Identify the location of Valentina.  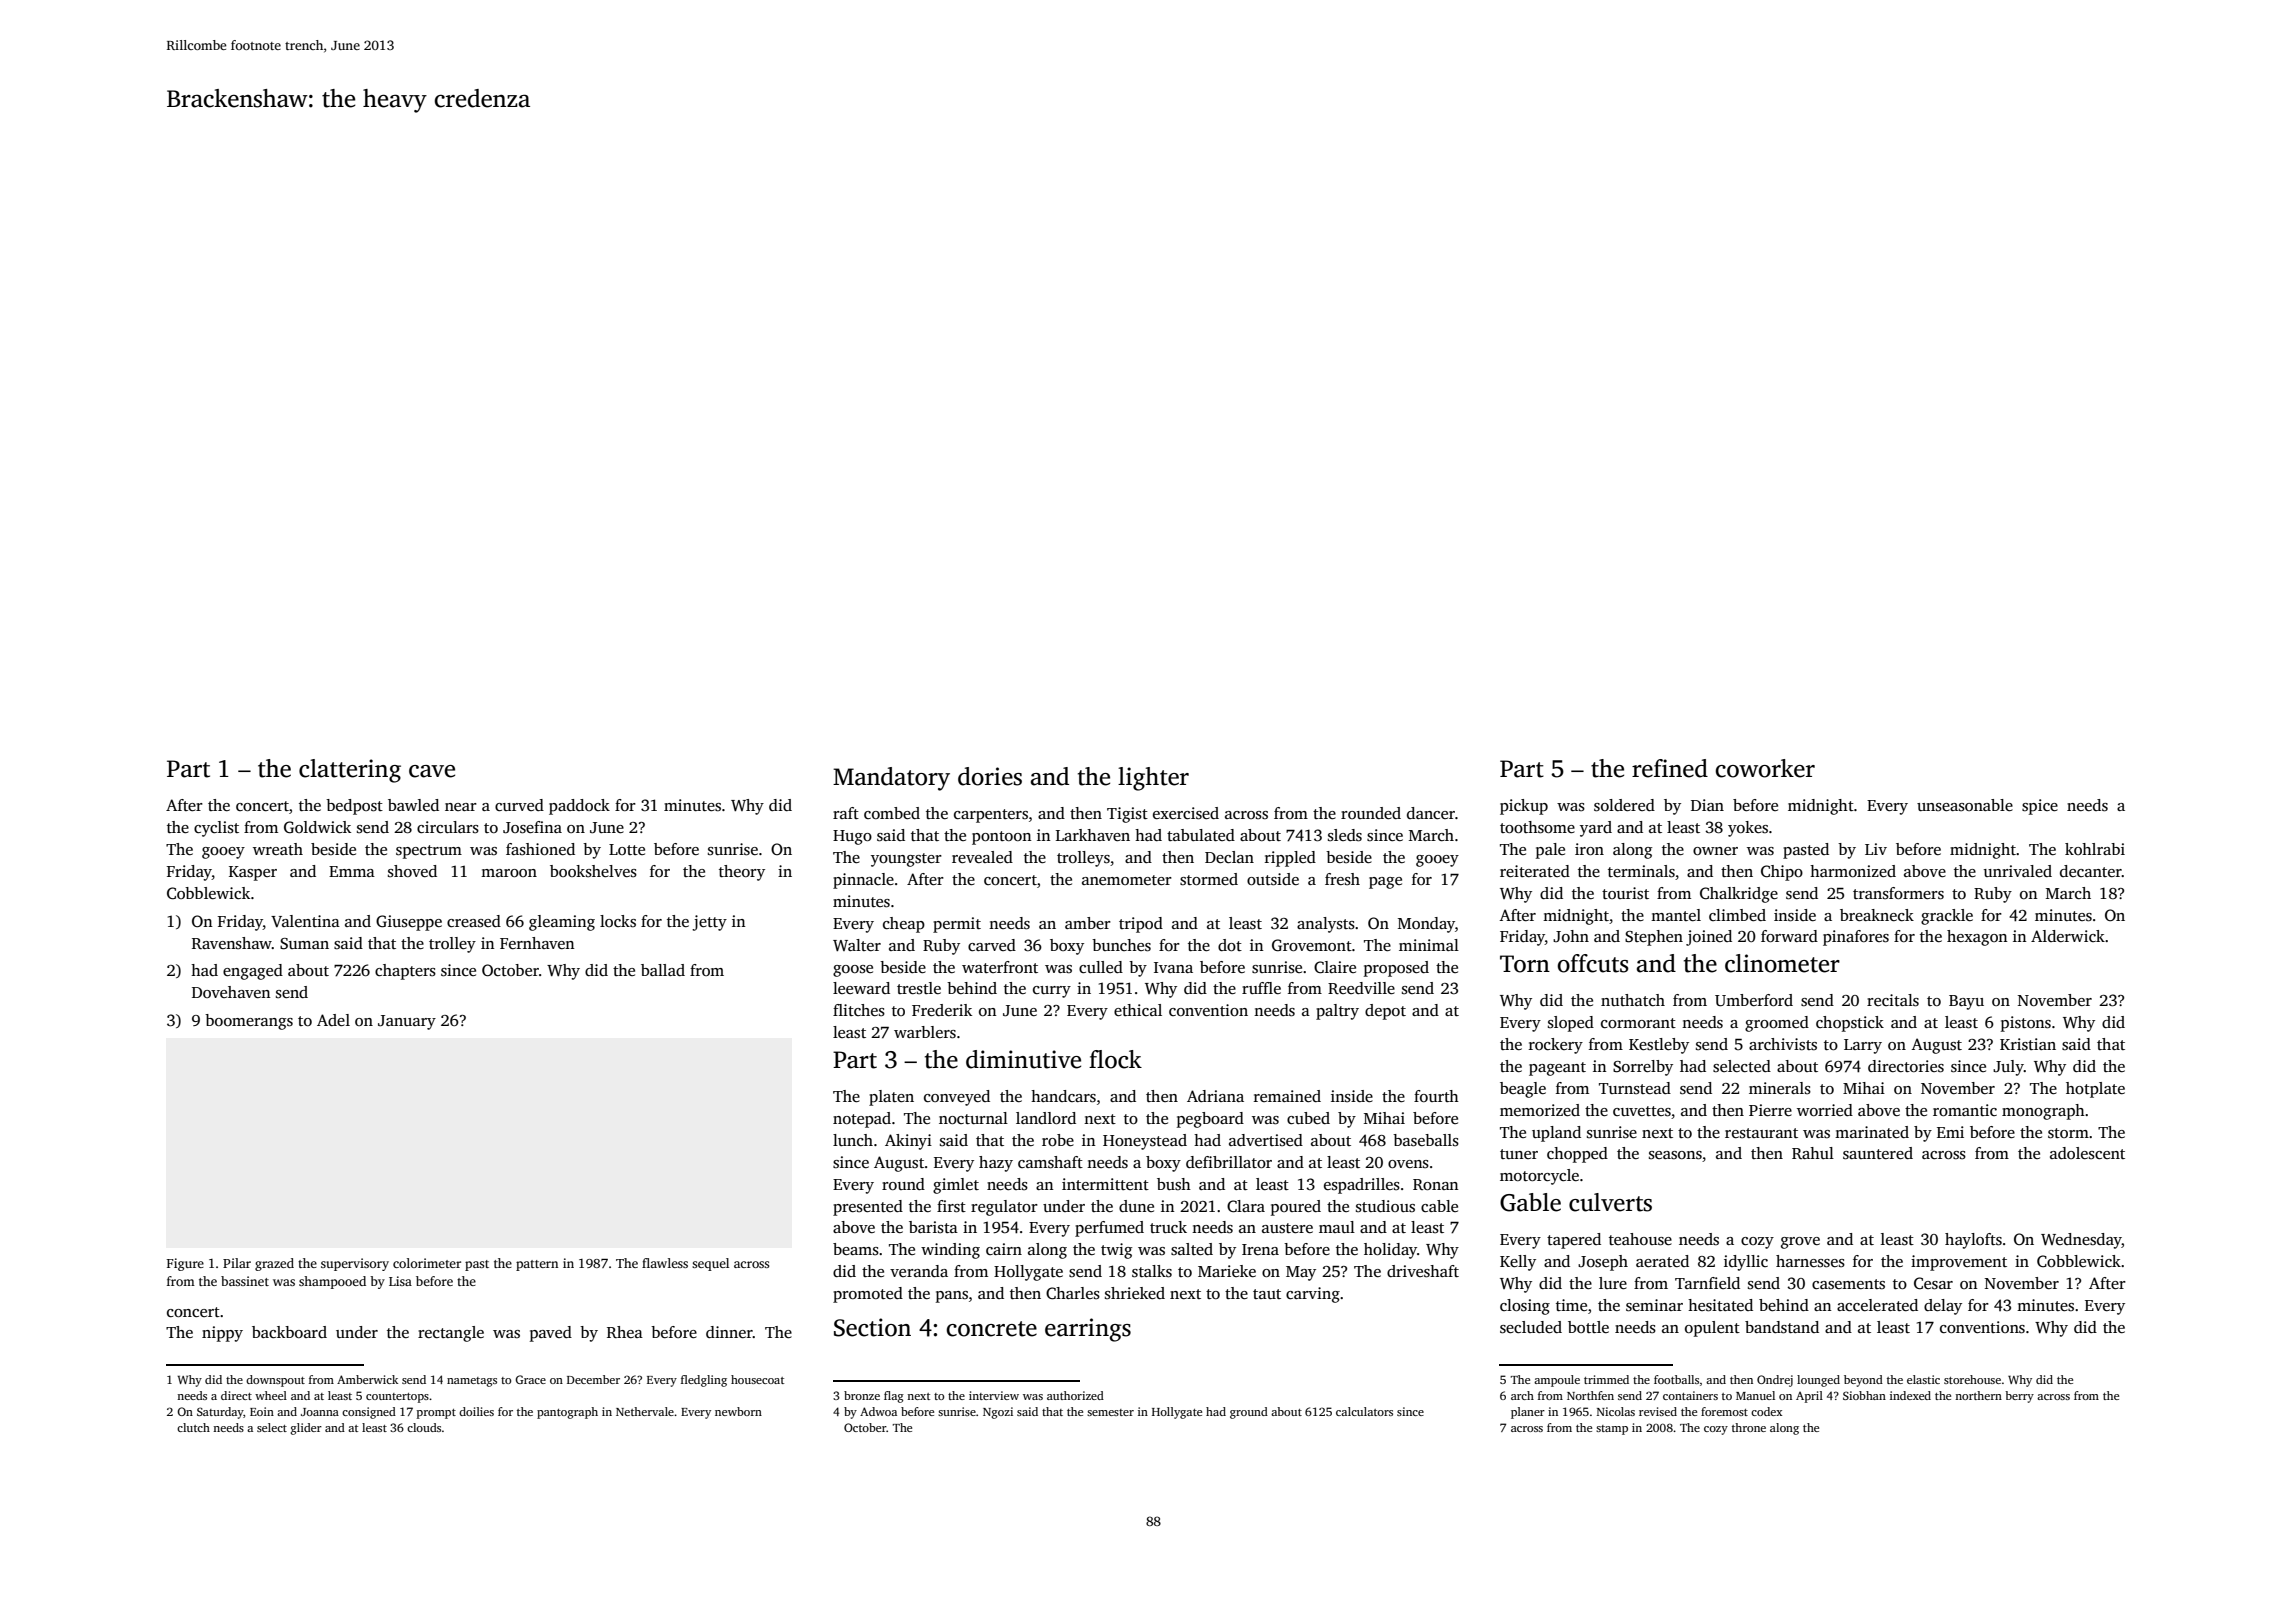
(305, 921).
